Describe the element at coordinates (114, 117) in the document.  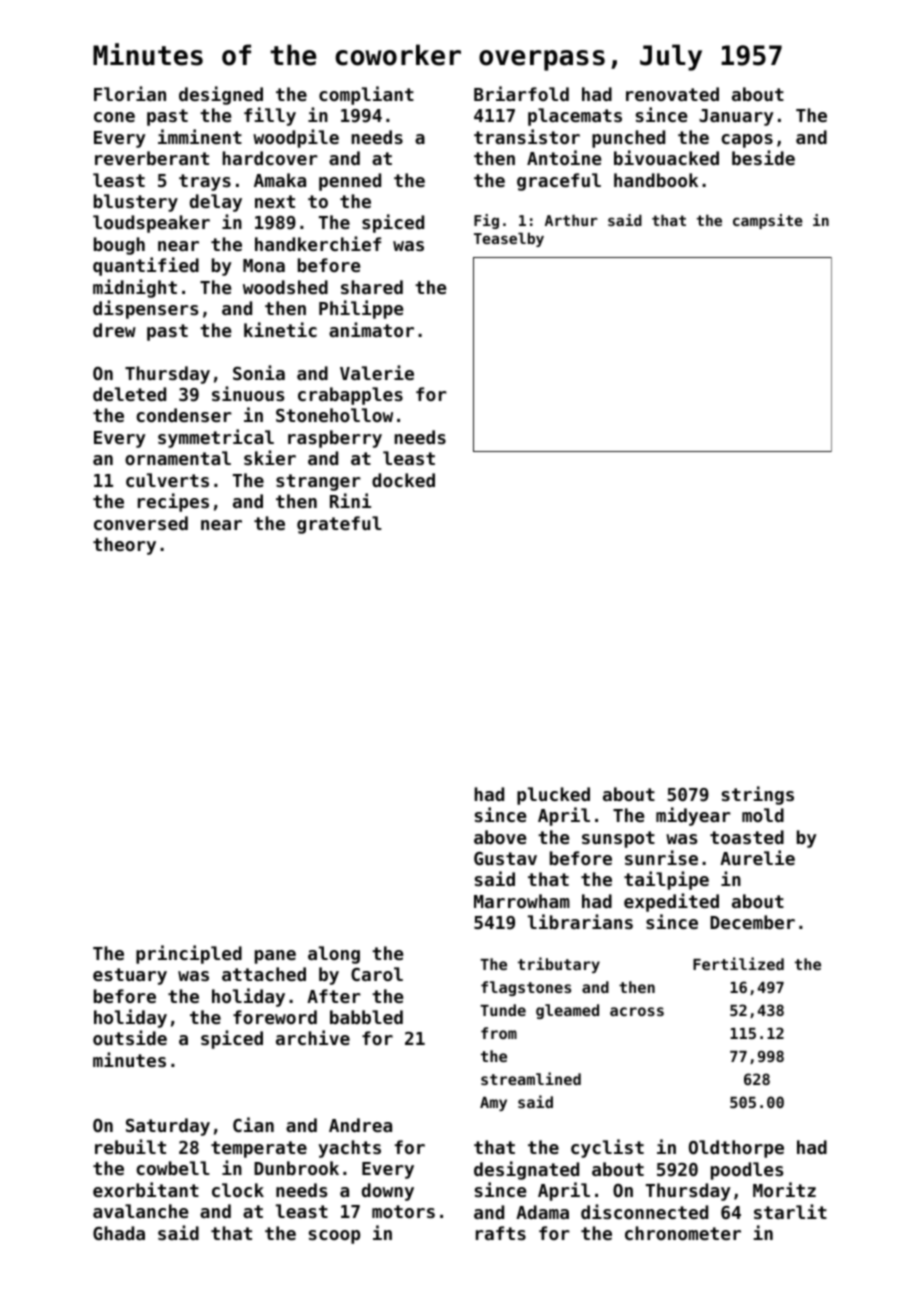
I see `cone` at that location.
